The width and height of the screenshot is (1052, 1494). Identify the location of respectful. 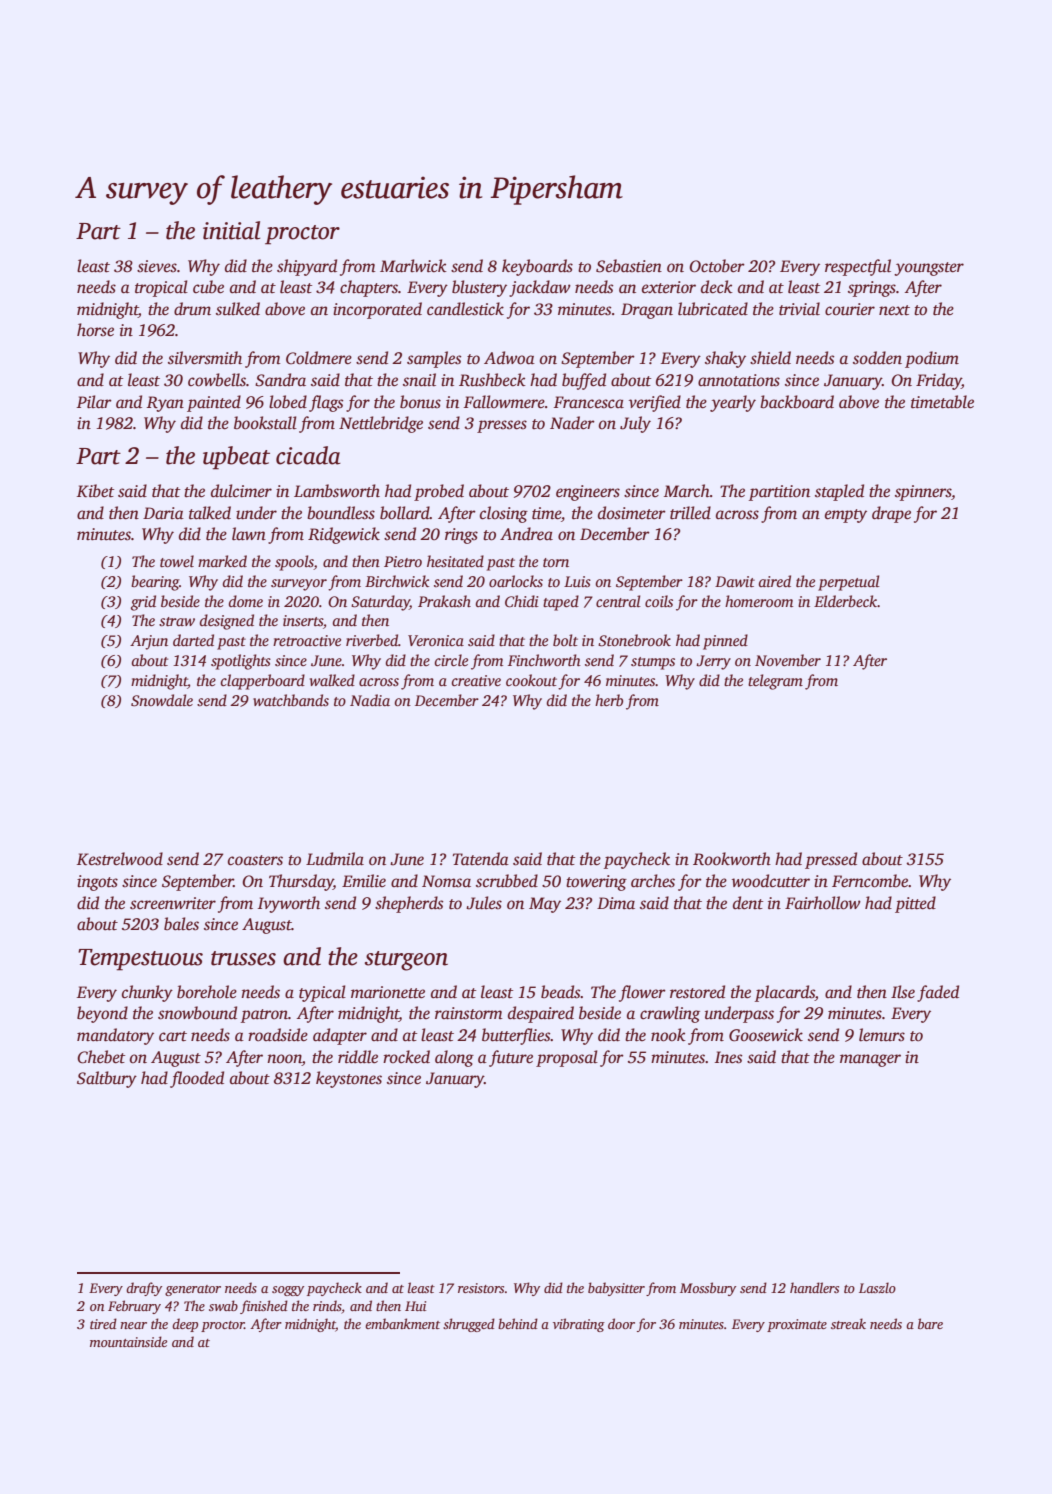
(858, 267).
